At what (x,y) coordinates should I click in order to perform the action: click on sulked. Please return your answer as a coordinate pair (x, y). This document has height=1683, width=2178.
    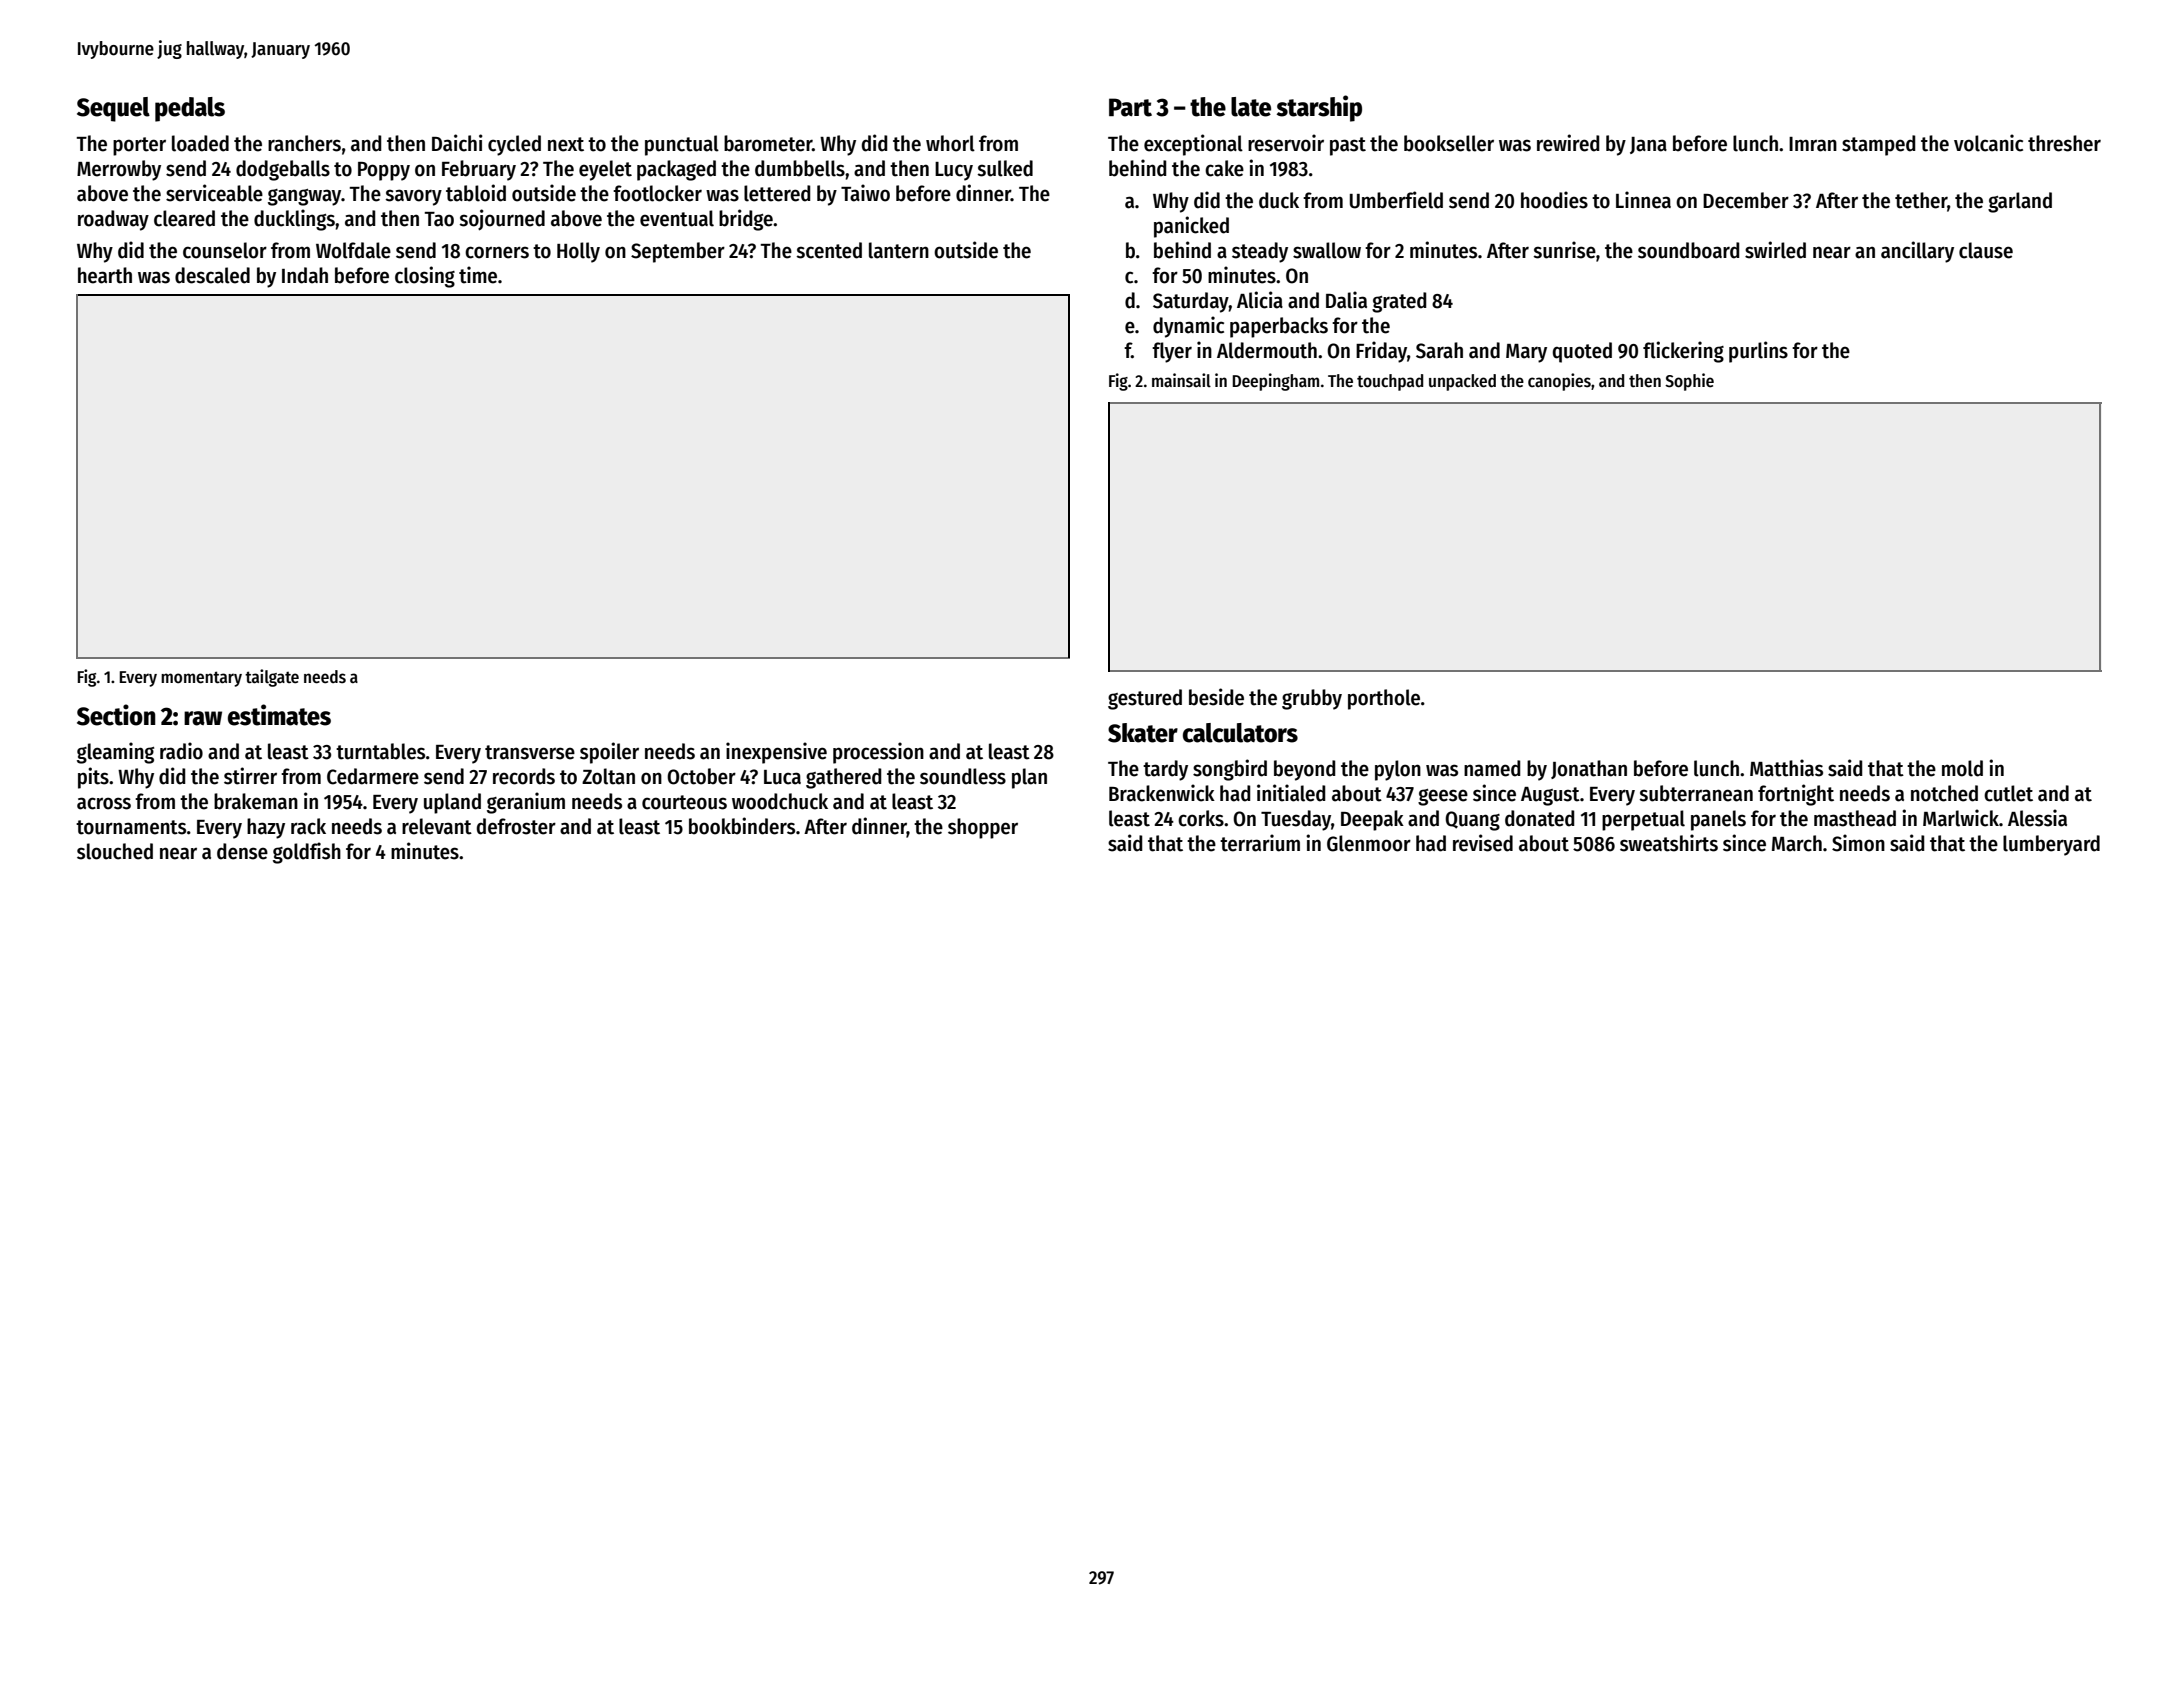
    Looking at the image, I should click on (1005, 168).
